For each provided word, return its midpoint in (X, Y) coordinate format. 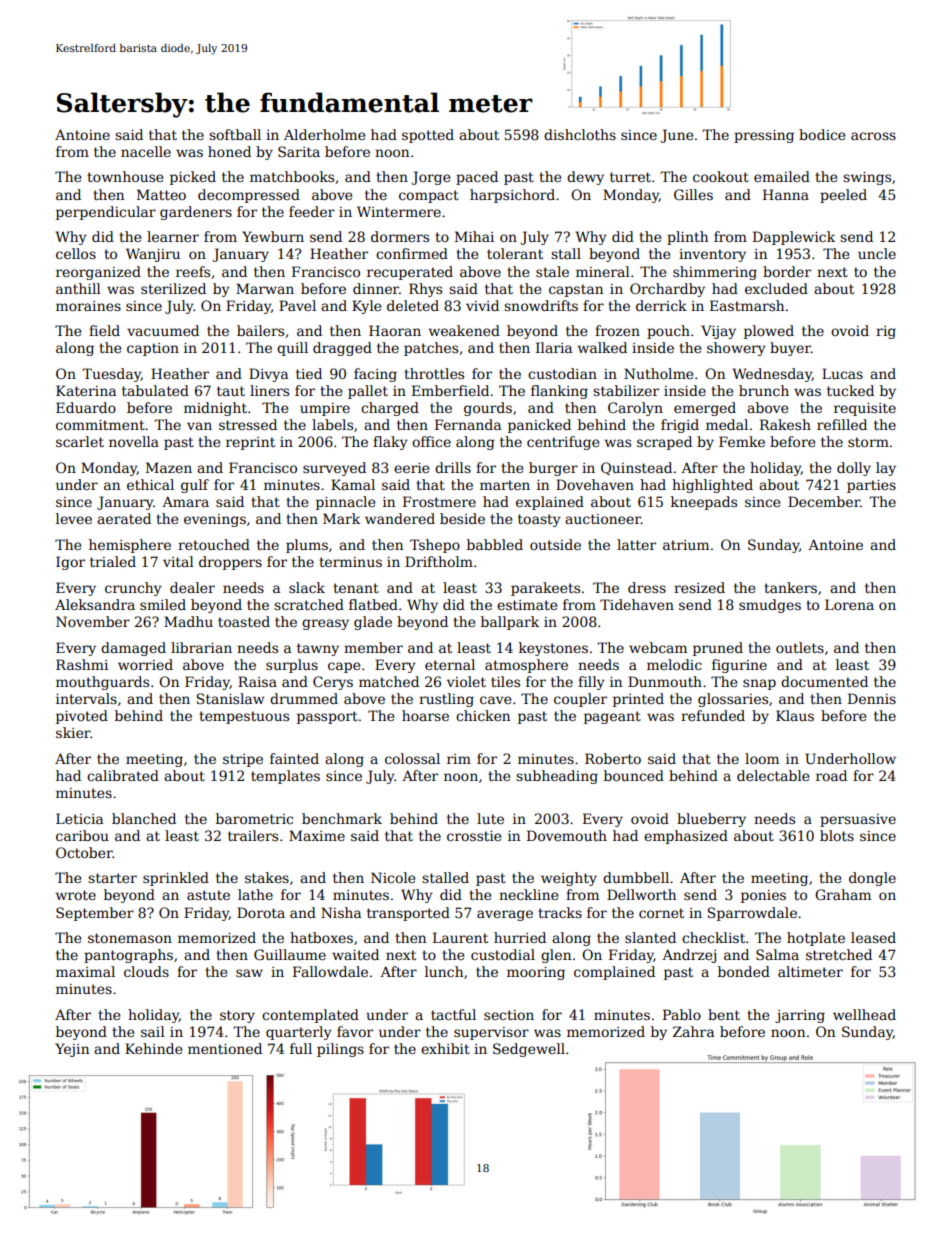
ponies (763, 896)
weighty (569, 879)
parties (871, 486)
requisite (865, 409)
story (237, 1016)
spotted (428, 136)
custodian (562, 373)
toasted (244, 621)
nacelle (146, 151)
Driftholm (439, 561)
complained (614, 973)
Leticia (79, 818)
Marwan (265, 288)
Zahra (693, 1031)
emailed (782, 176)
